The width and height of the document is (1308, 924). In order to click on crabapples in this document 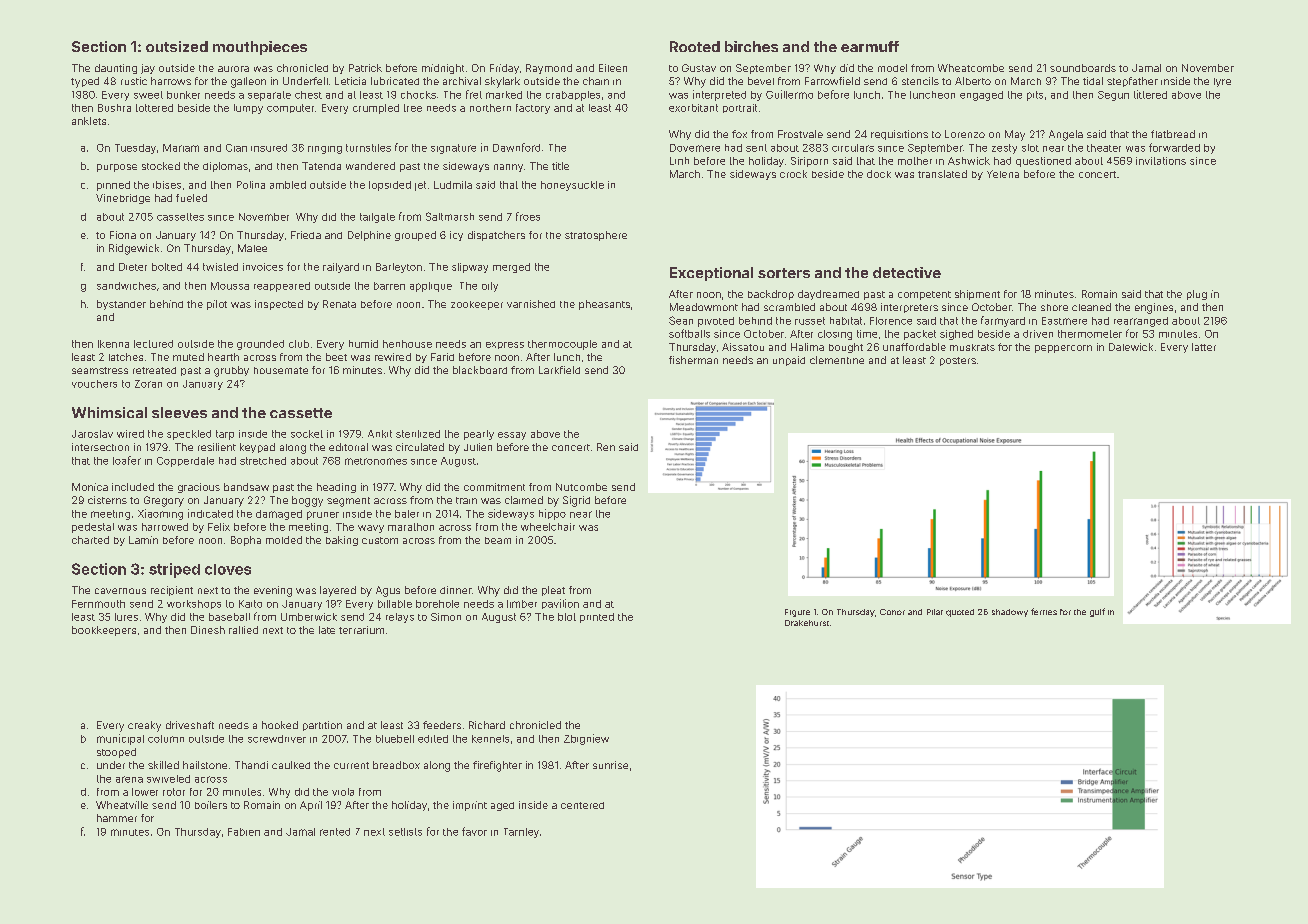, I will do `click(573, 96)`.
